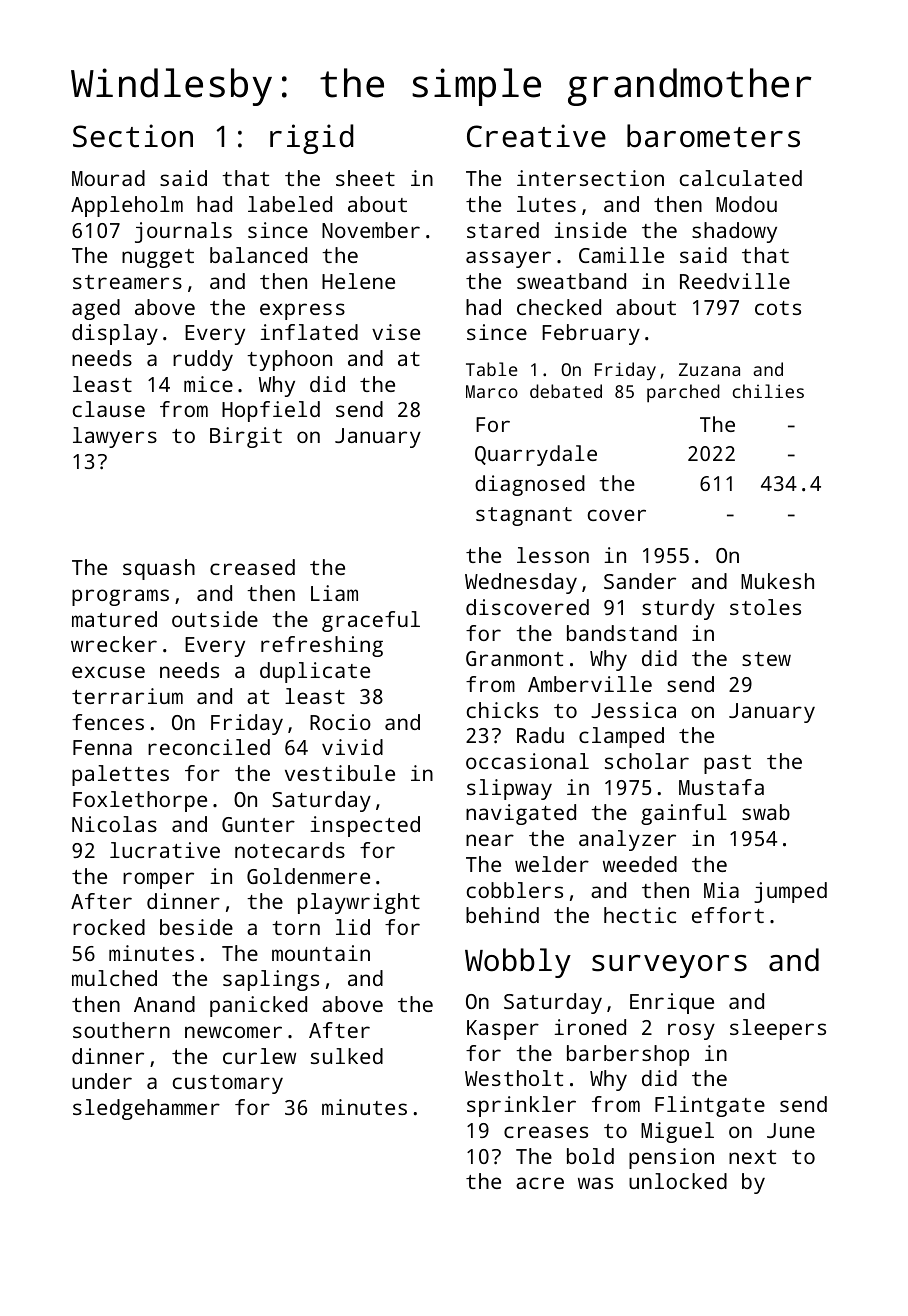 This screenshot has height=1316, width=908. What do you see at coordinates (102, 747) in the screenshot?
I see `Fenna` at bounding box center [102, 747].
